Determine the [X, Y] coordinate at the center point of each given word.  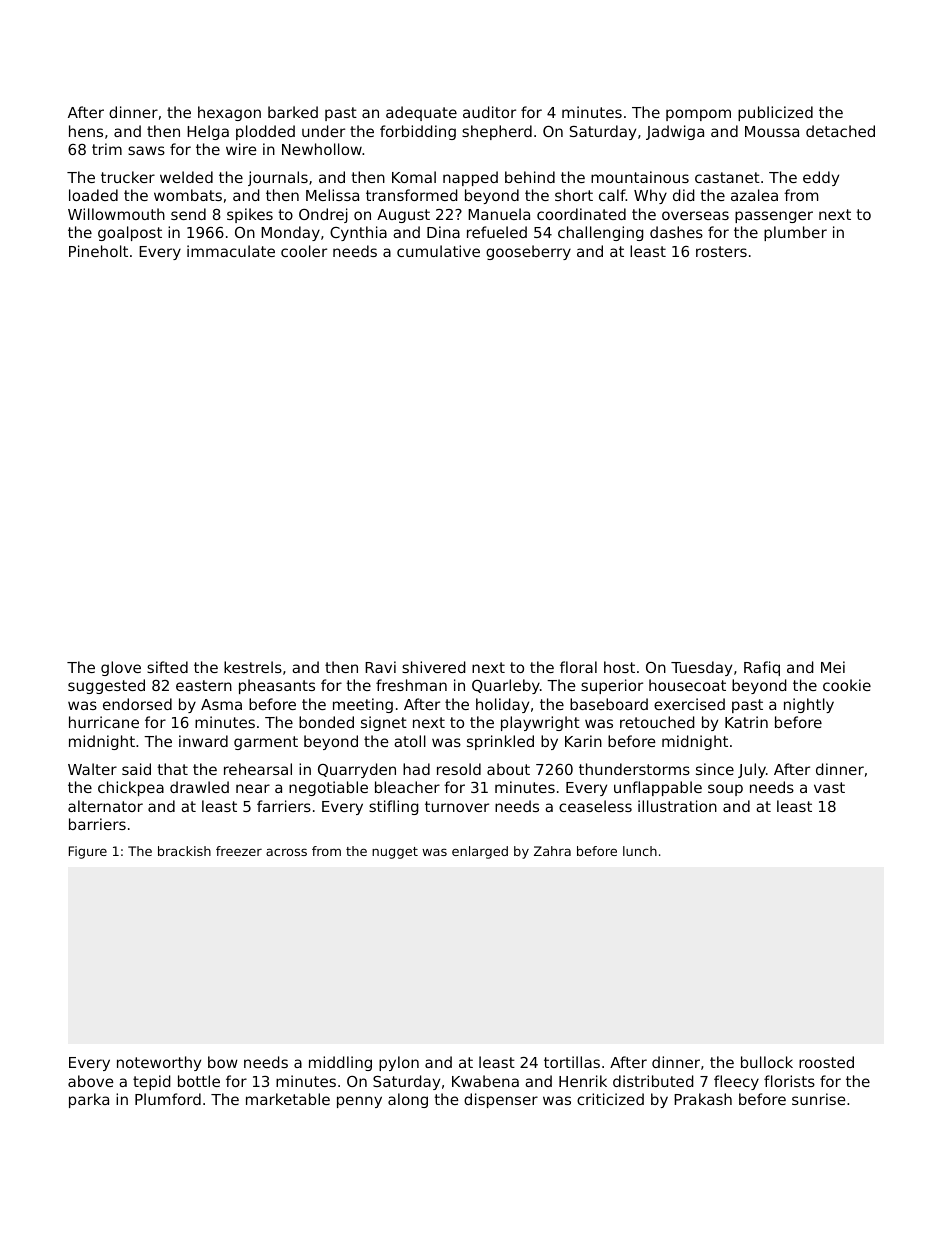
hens [86, 131]
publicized [775, 113]
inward [203, 741]
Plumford [168, 1099]
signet [384, 723]
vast [829, 787]
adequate [421, 113]
